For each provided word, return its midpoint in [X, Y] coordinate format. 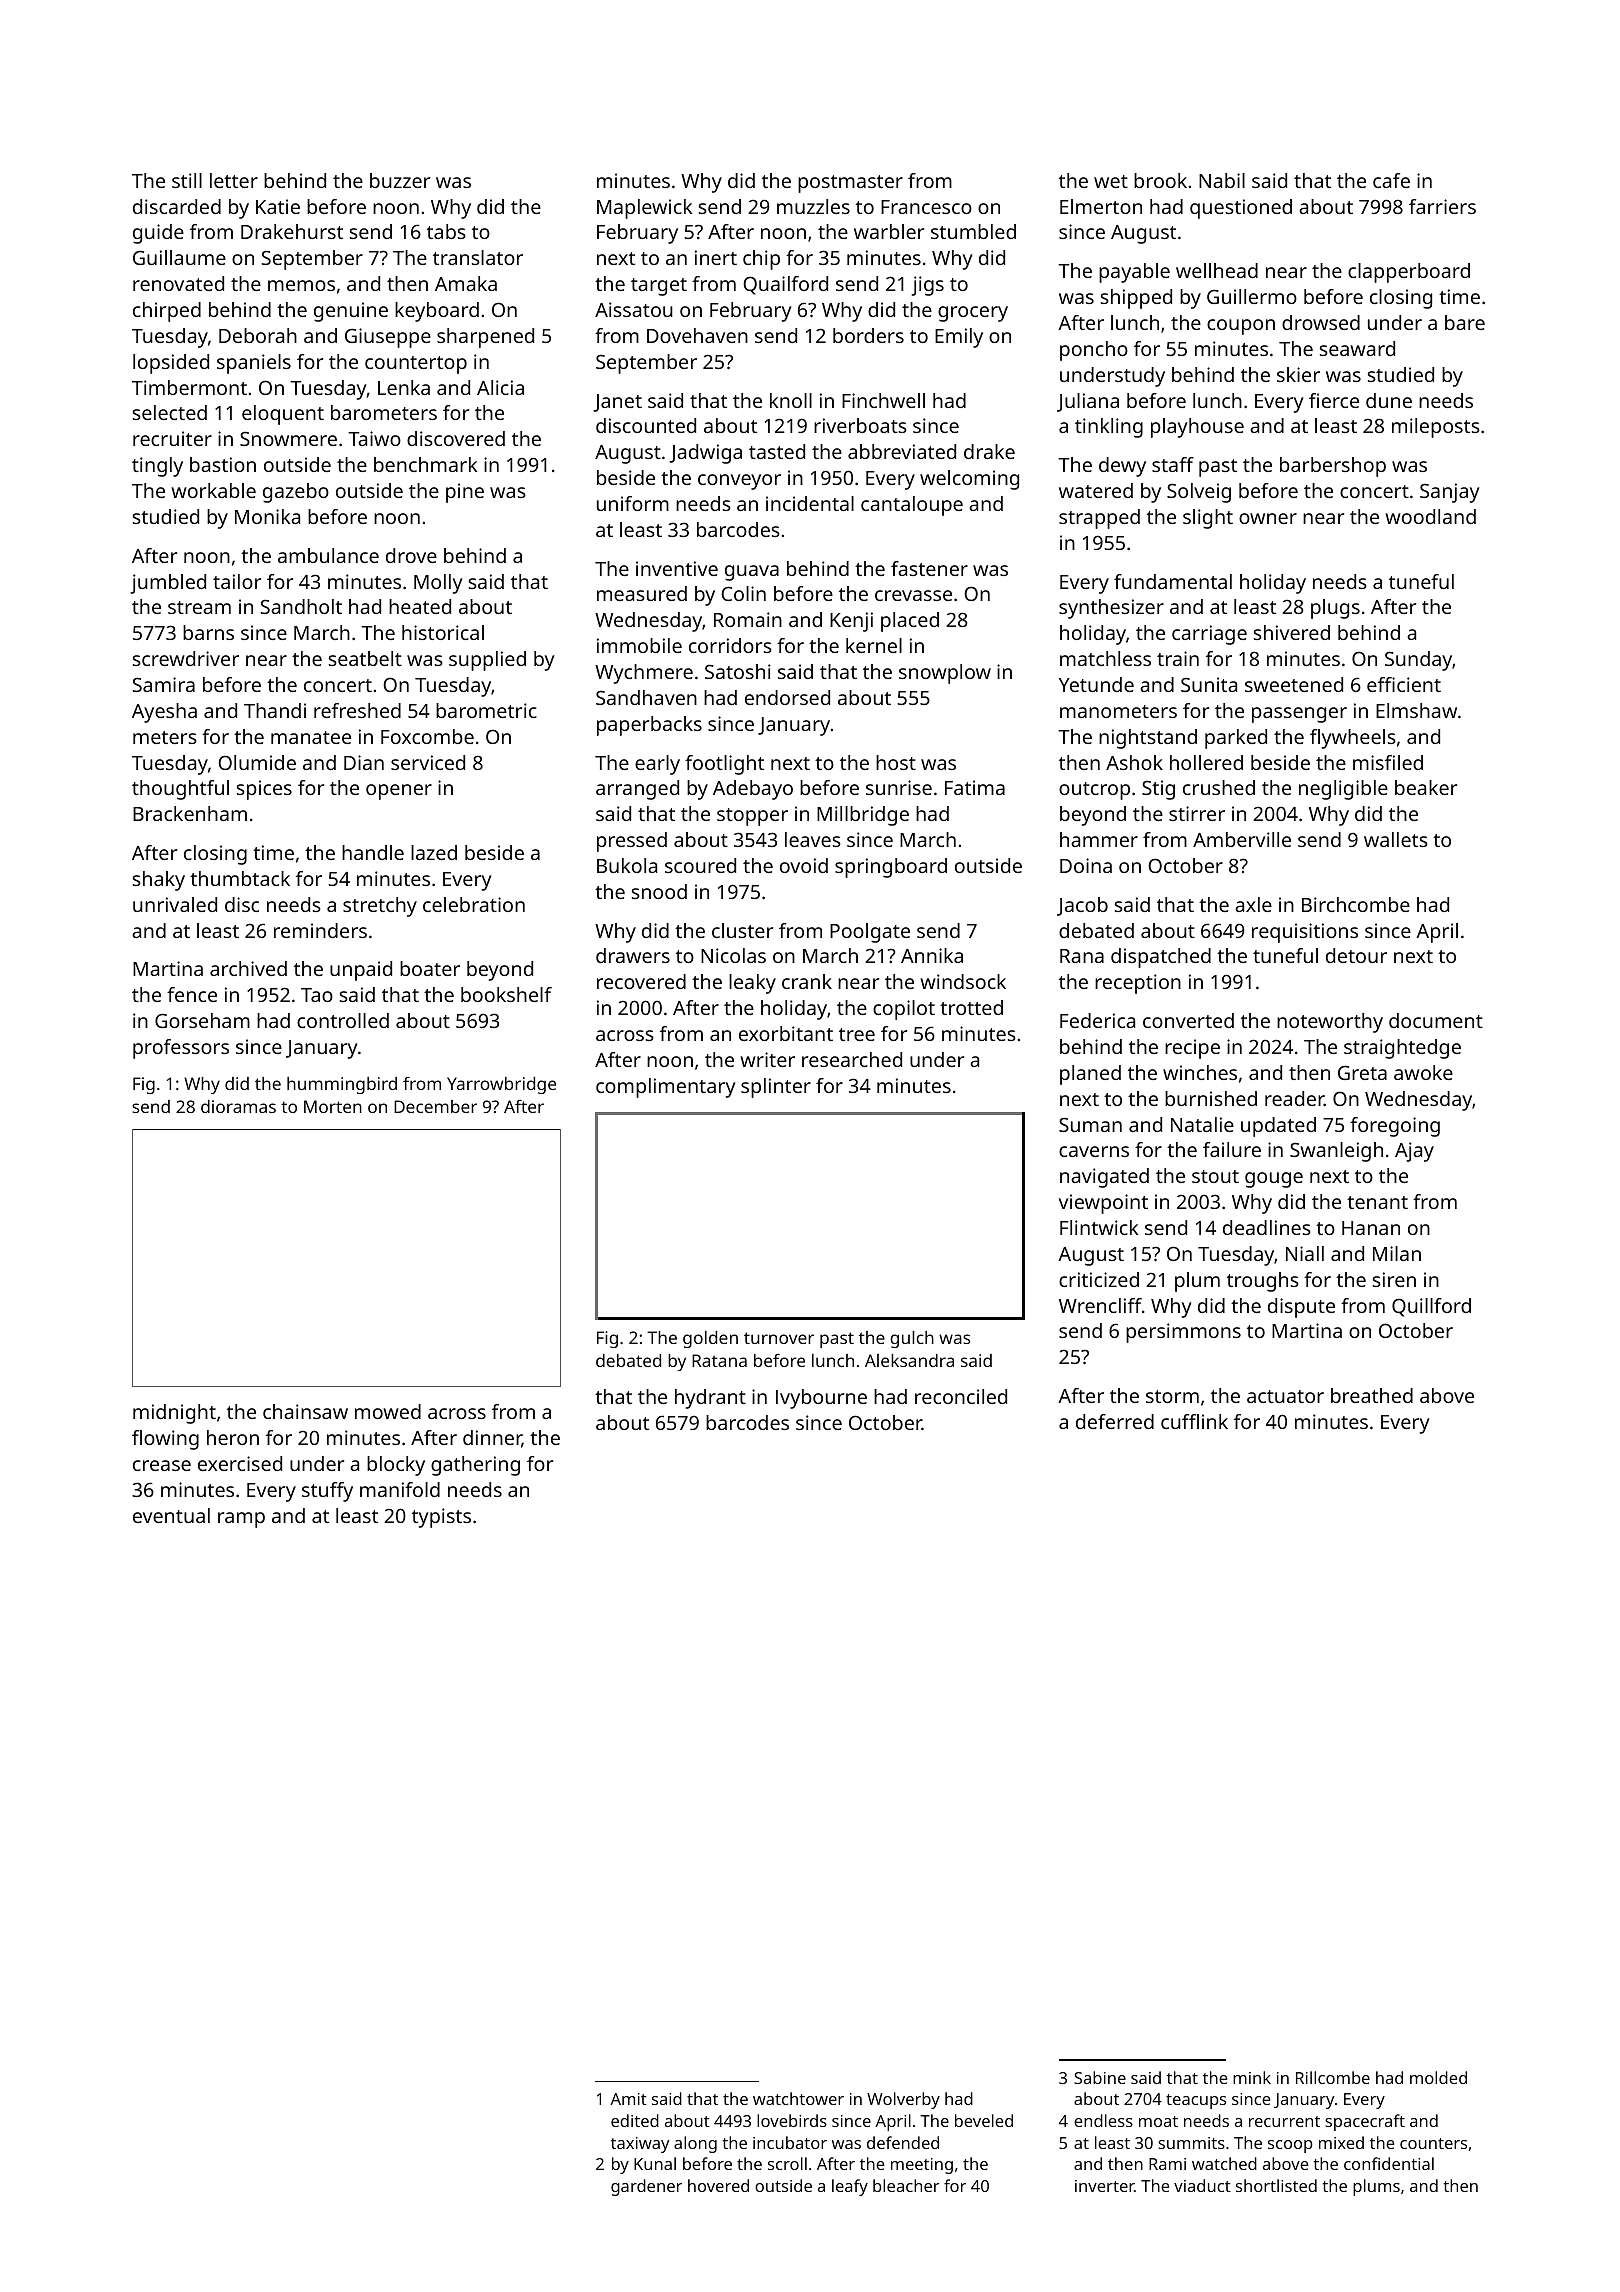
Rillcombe [1333, 2077]
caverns [1094, 1151]
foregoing [1395, 1127]
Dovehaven [697, 335]
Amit [628, 2099]
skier [1298, 374]
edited [635, 2120]
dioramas [238, 1106]
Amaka [466, 283]
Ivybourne [821, 1399]
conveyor [739, 482]
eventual [171, 1515]
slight [1208, 519]
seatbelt [365, 658]
